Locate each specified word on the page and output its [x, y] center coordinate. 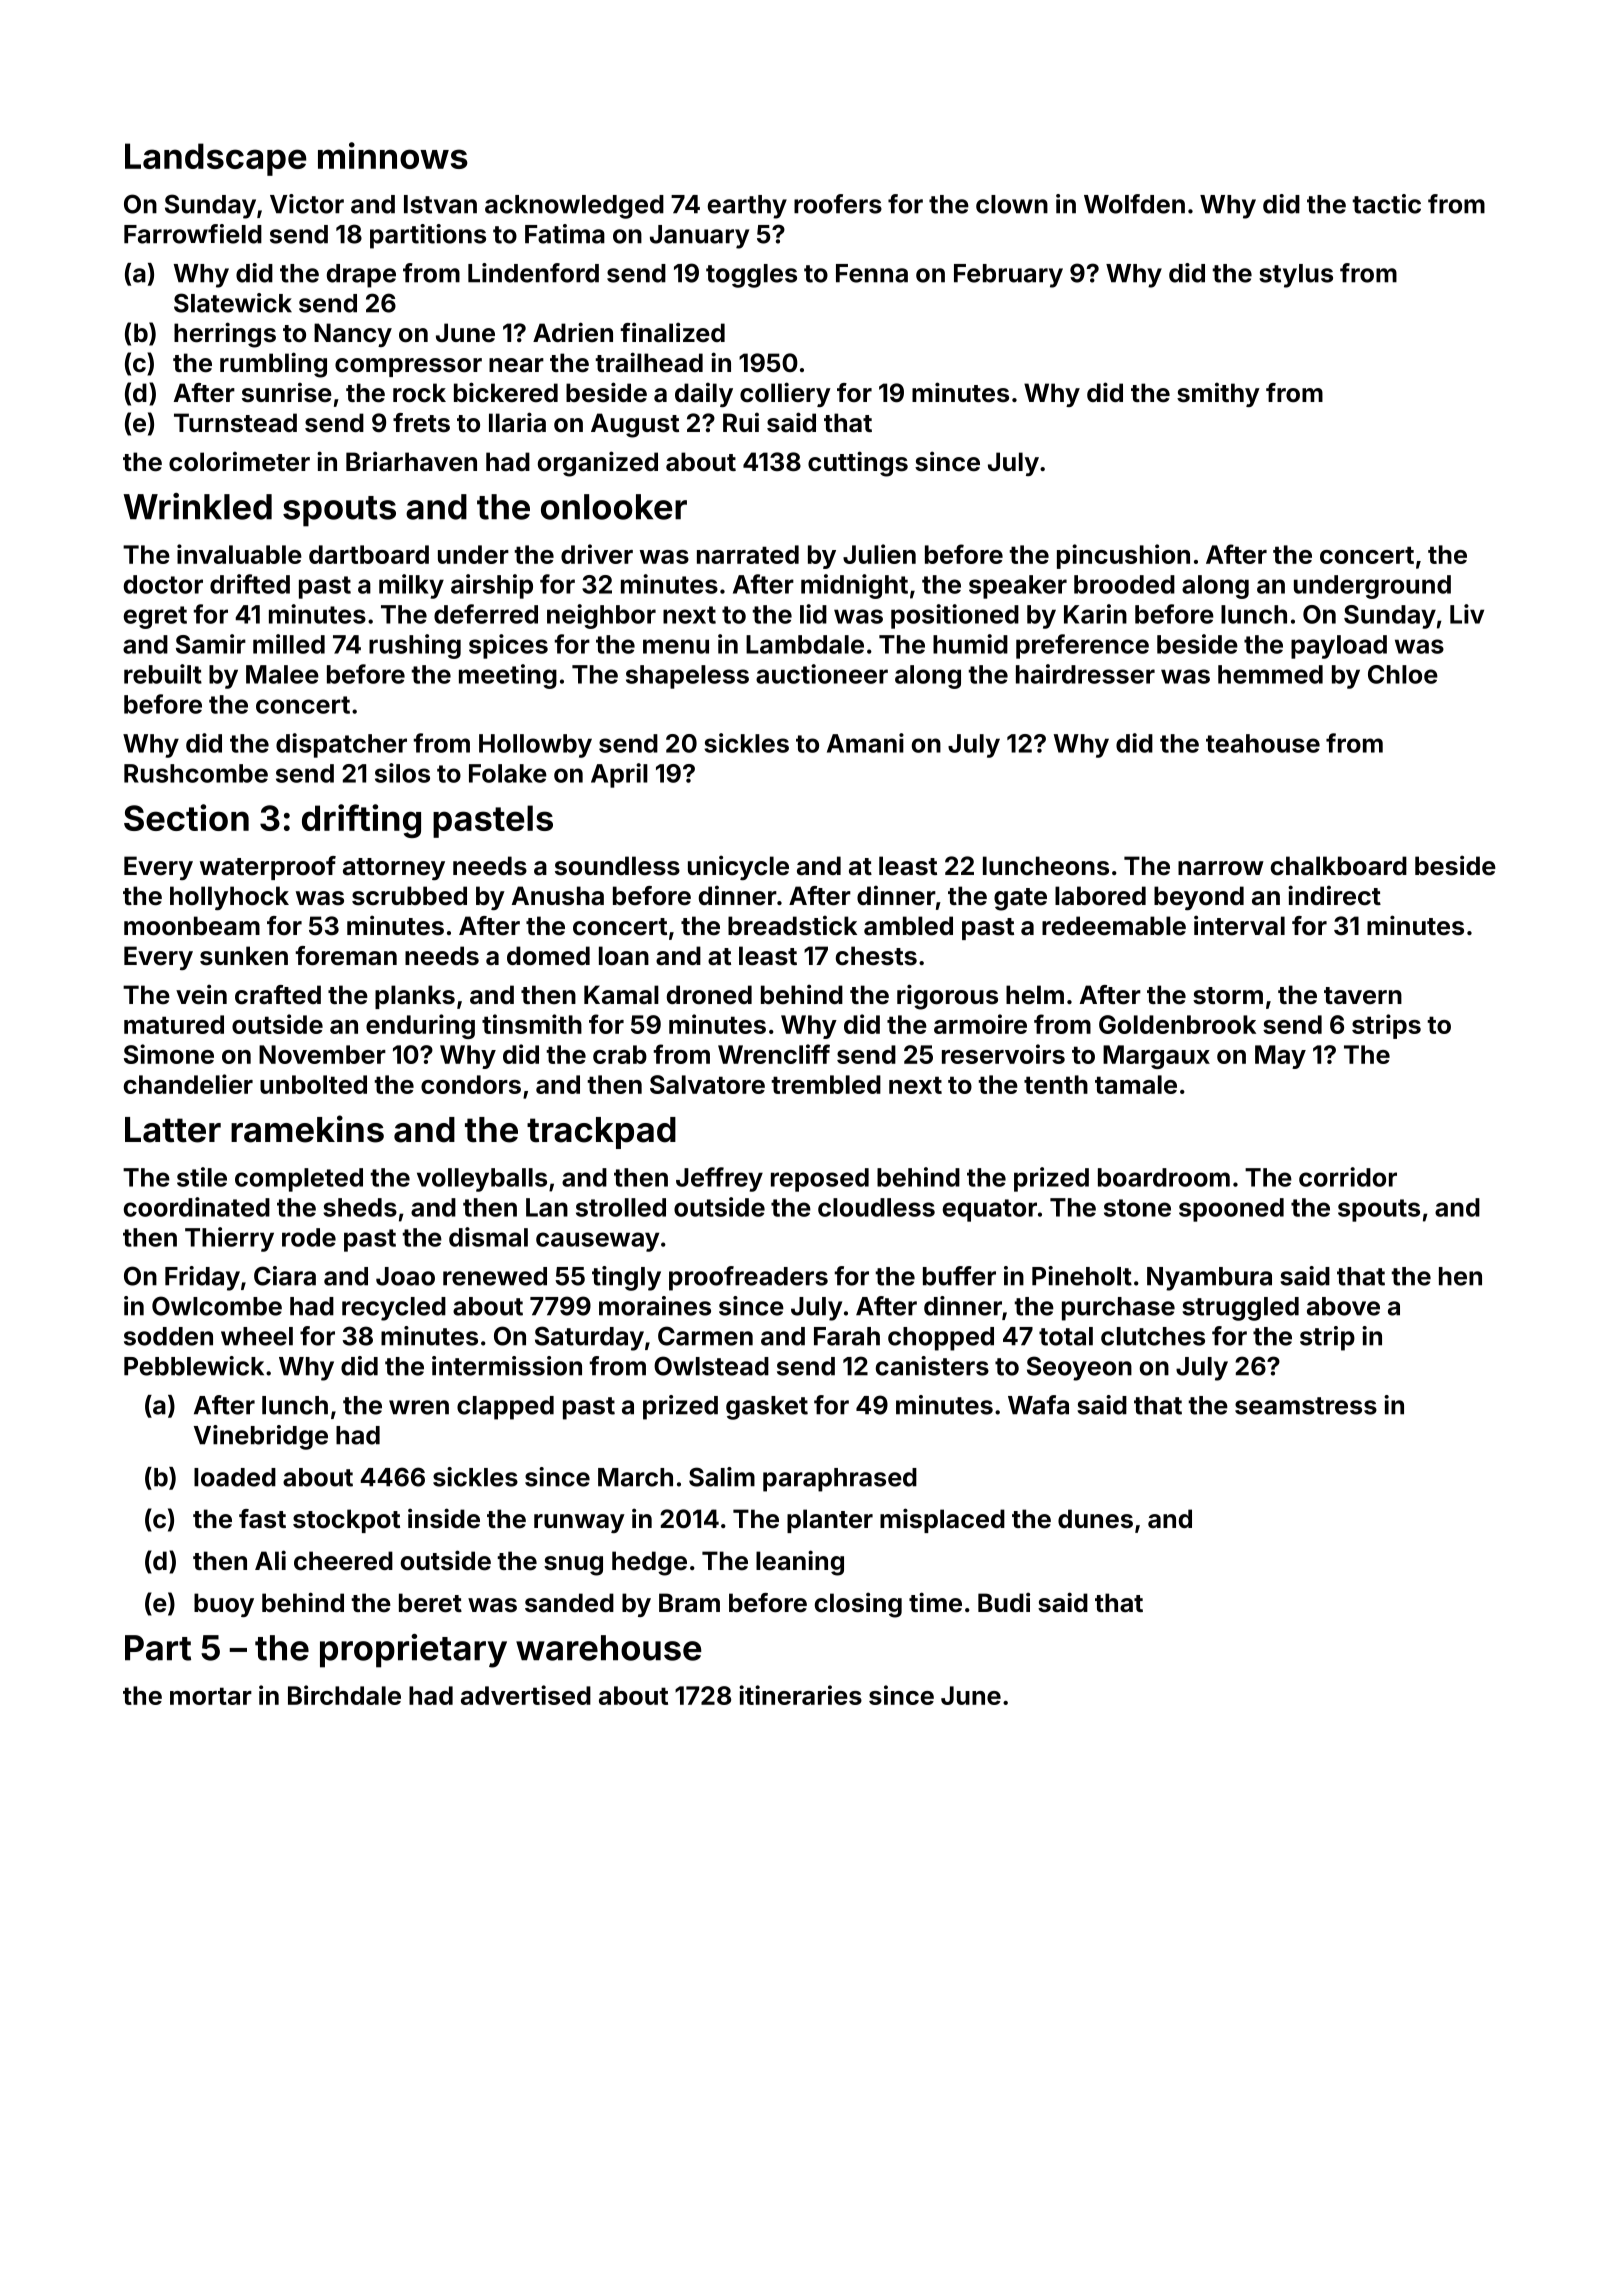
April [619, 775]
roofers [838, 204]
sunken [244, 956]
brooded [1124, 584]
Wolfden [1134, 204]
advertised [526, 1695]
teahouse [1263, 743]
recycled [394, 1309]
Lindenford [533, 273]
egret [155, 617]
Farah [847, 1336]
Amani [865, 743]
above [1343, 1306]
